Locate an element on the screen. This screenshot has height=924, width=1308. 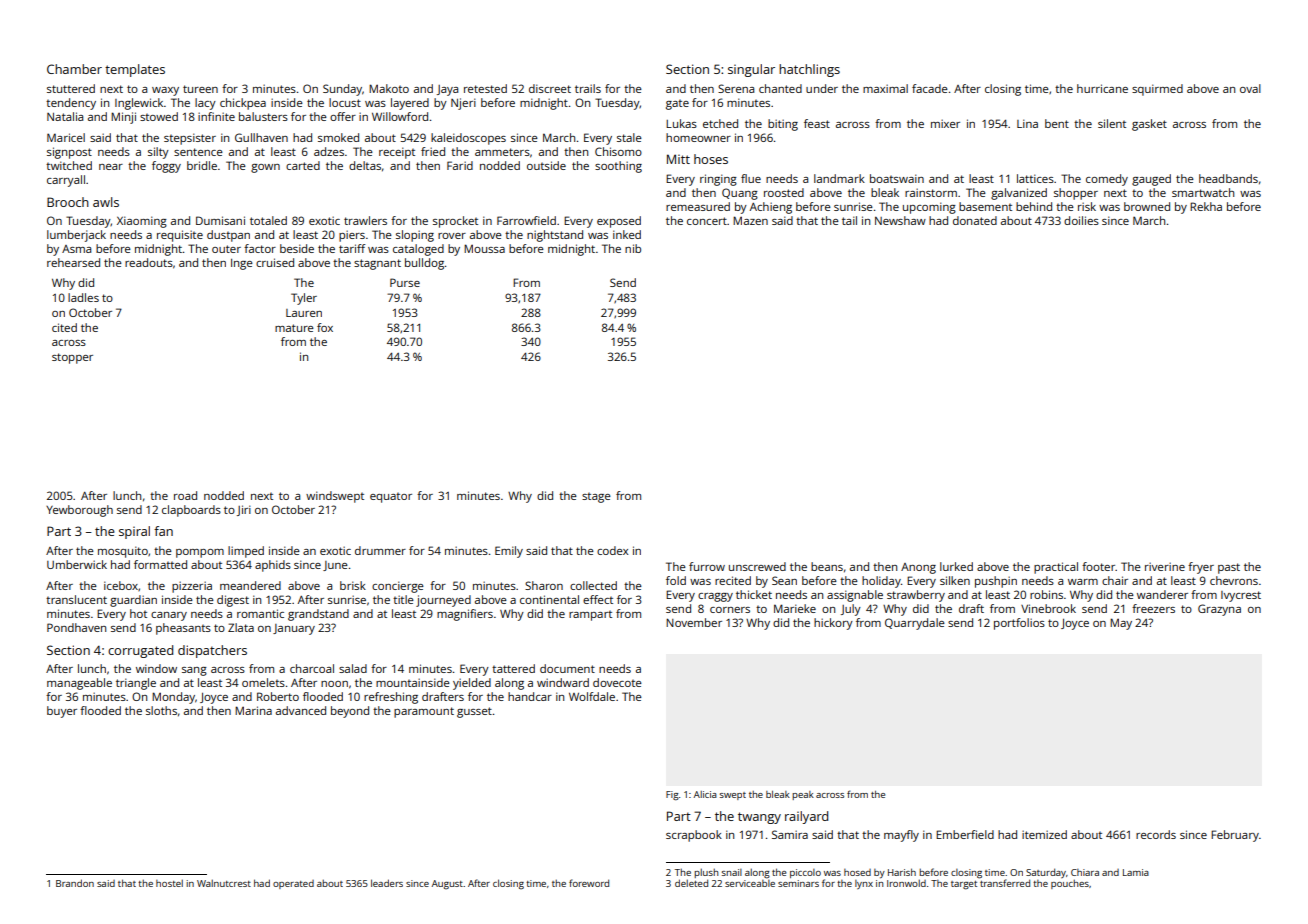
stopper is located at coordinates (72, 358).
